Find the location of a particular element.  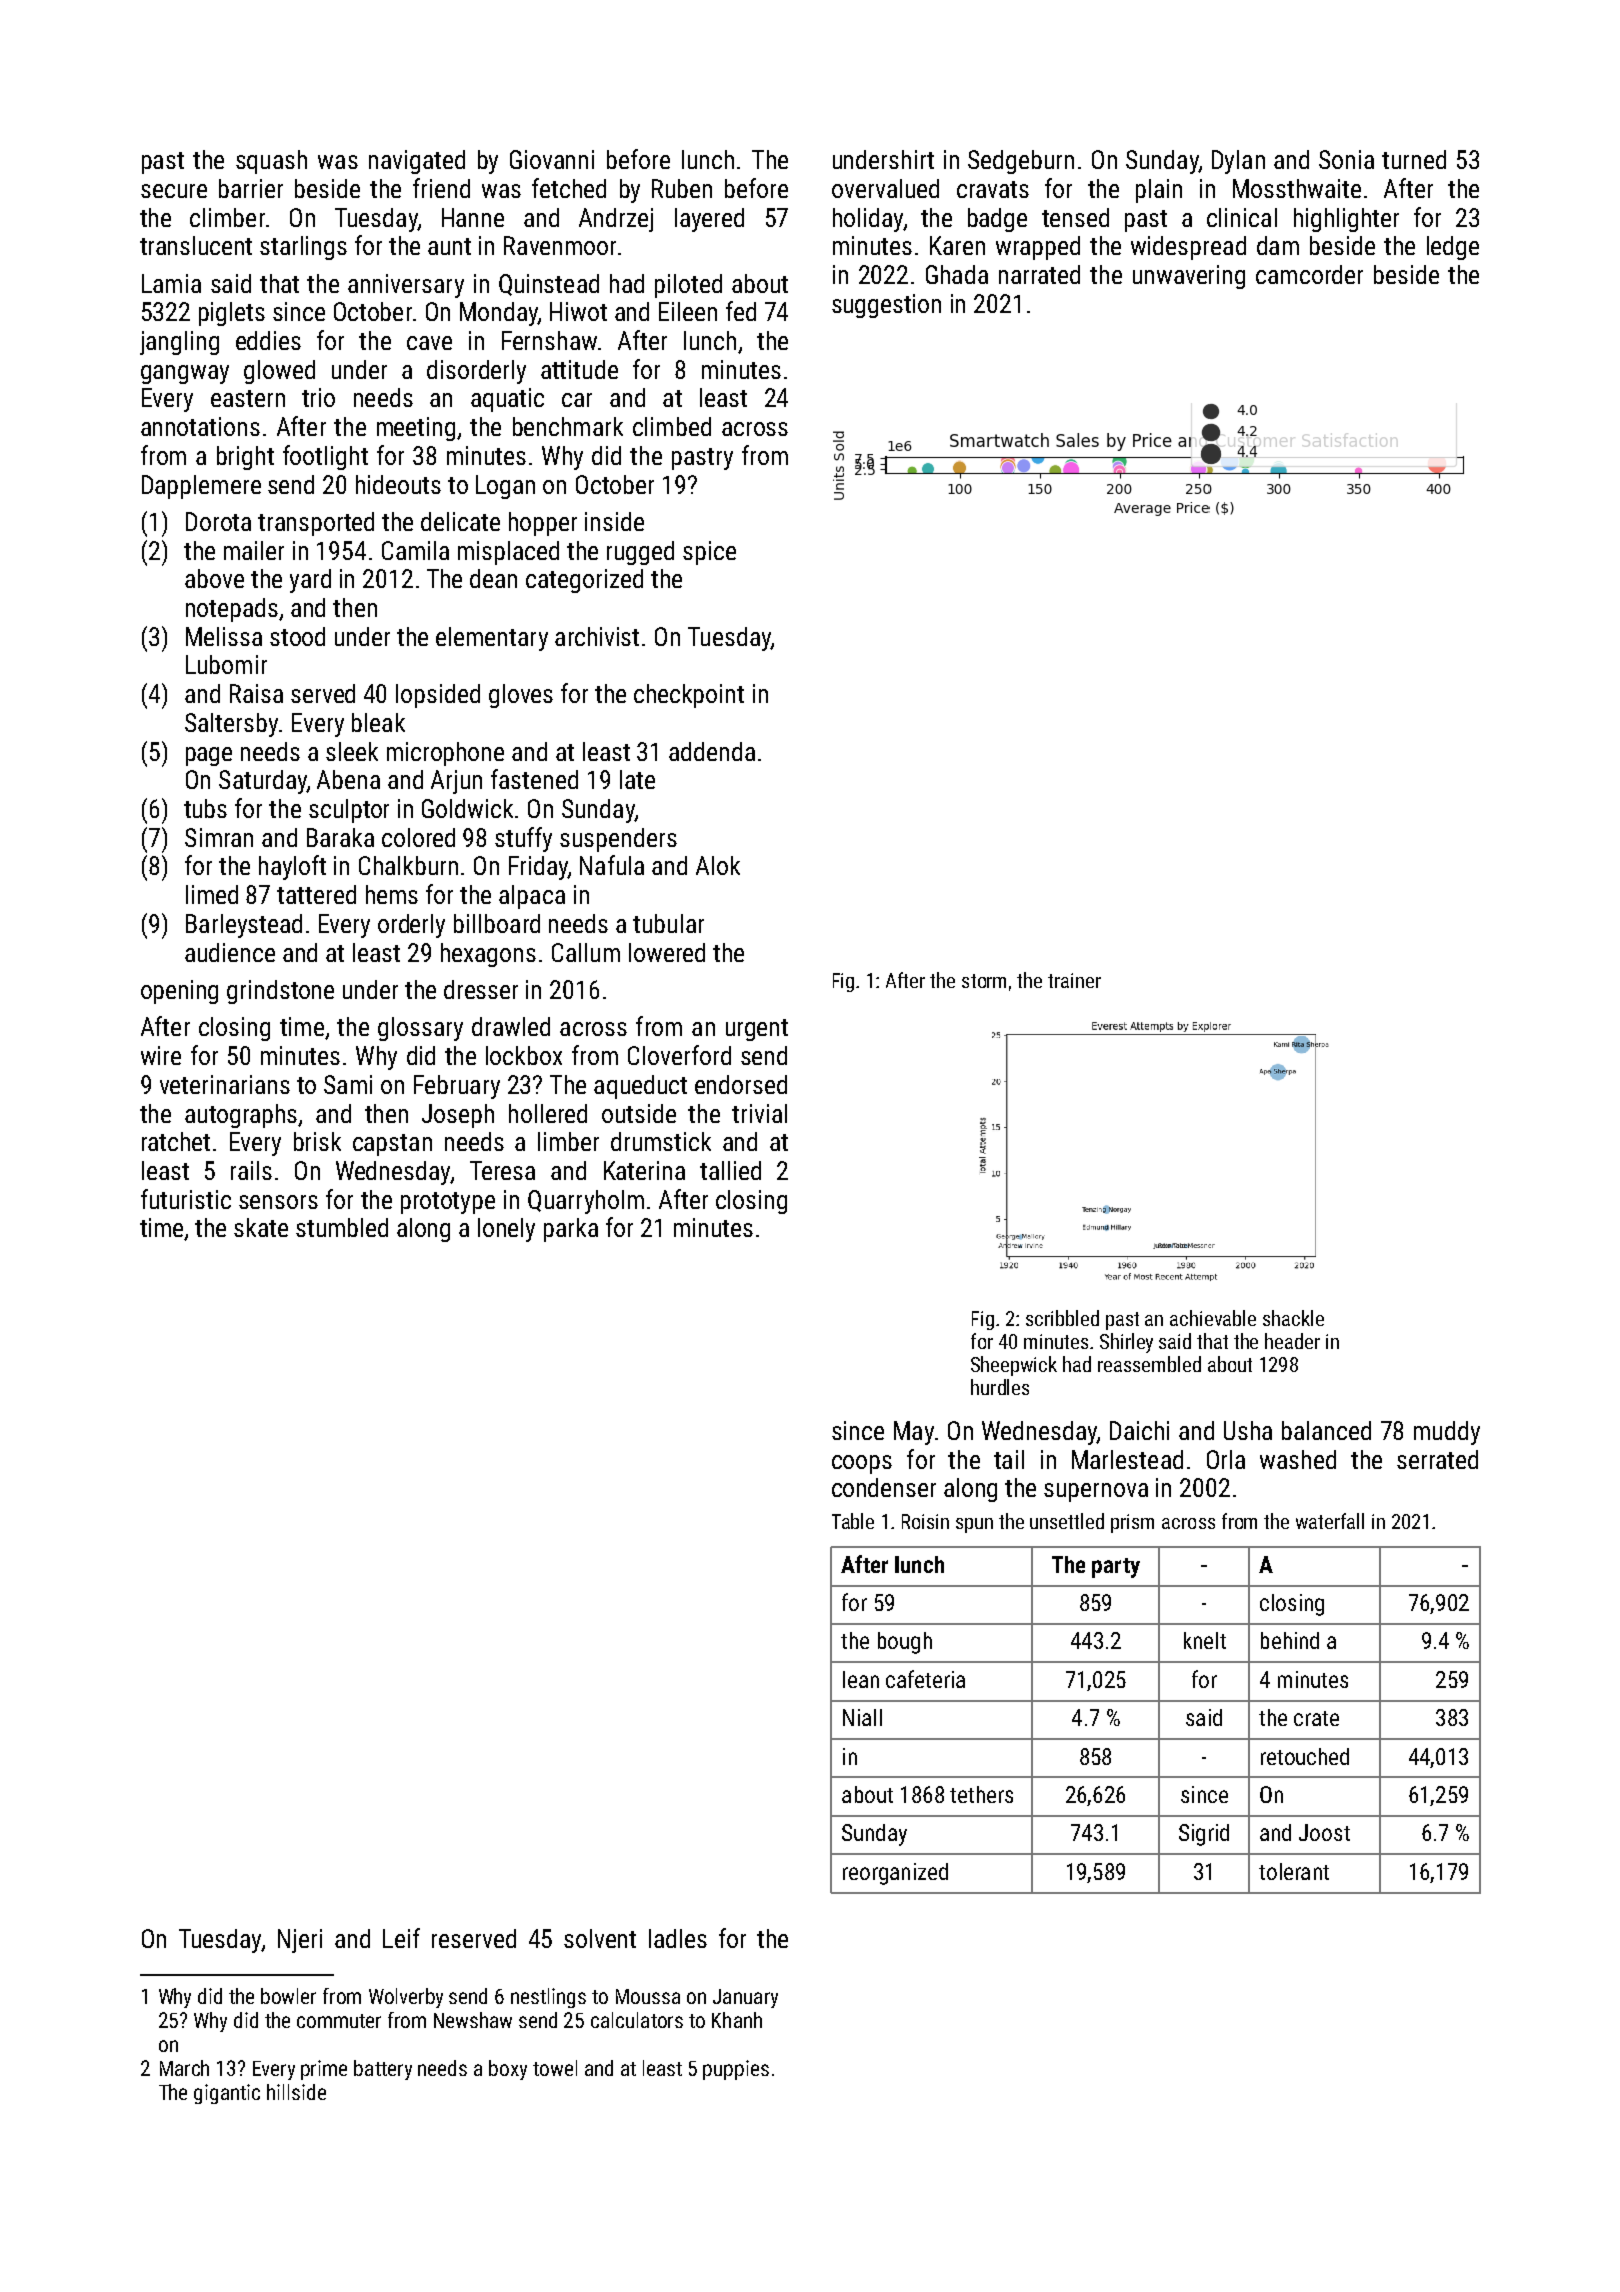

turned is located at coordinates (1414, 159).
